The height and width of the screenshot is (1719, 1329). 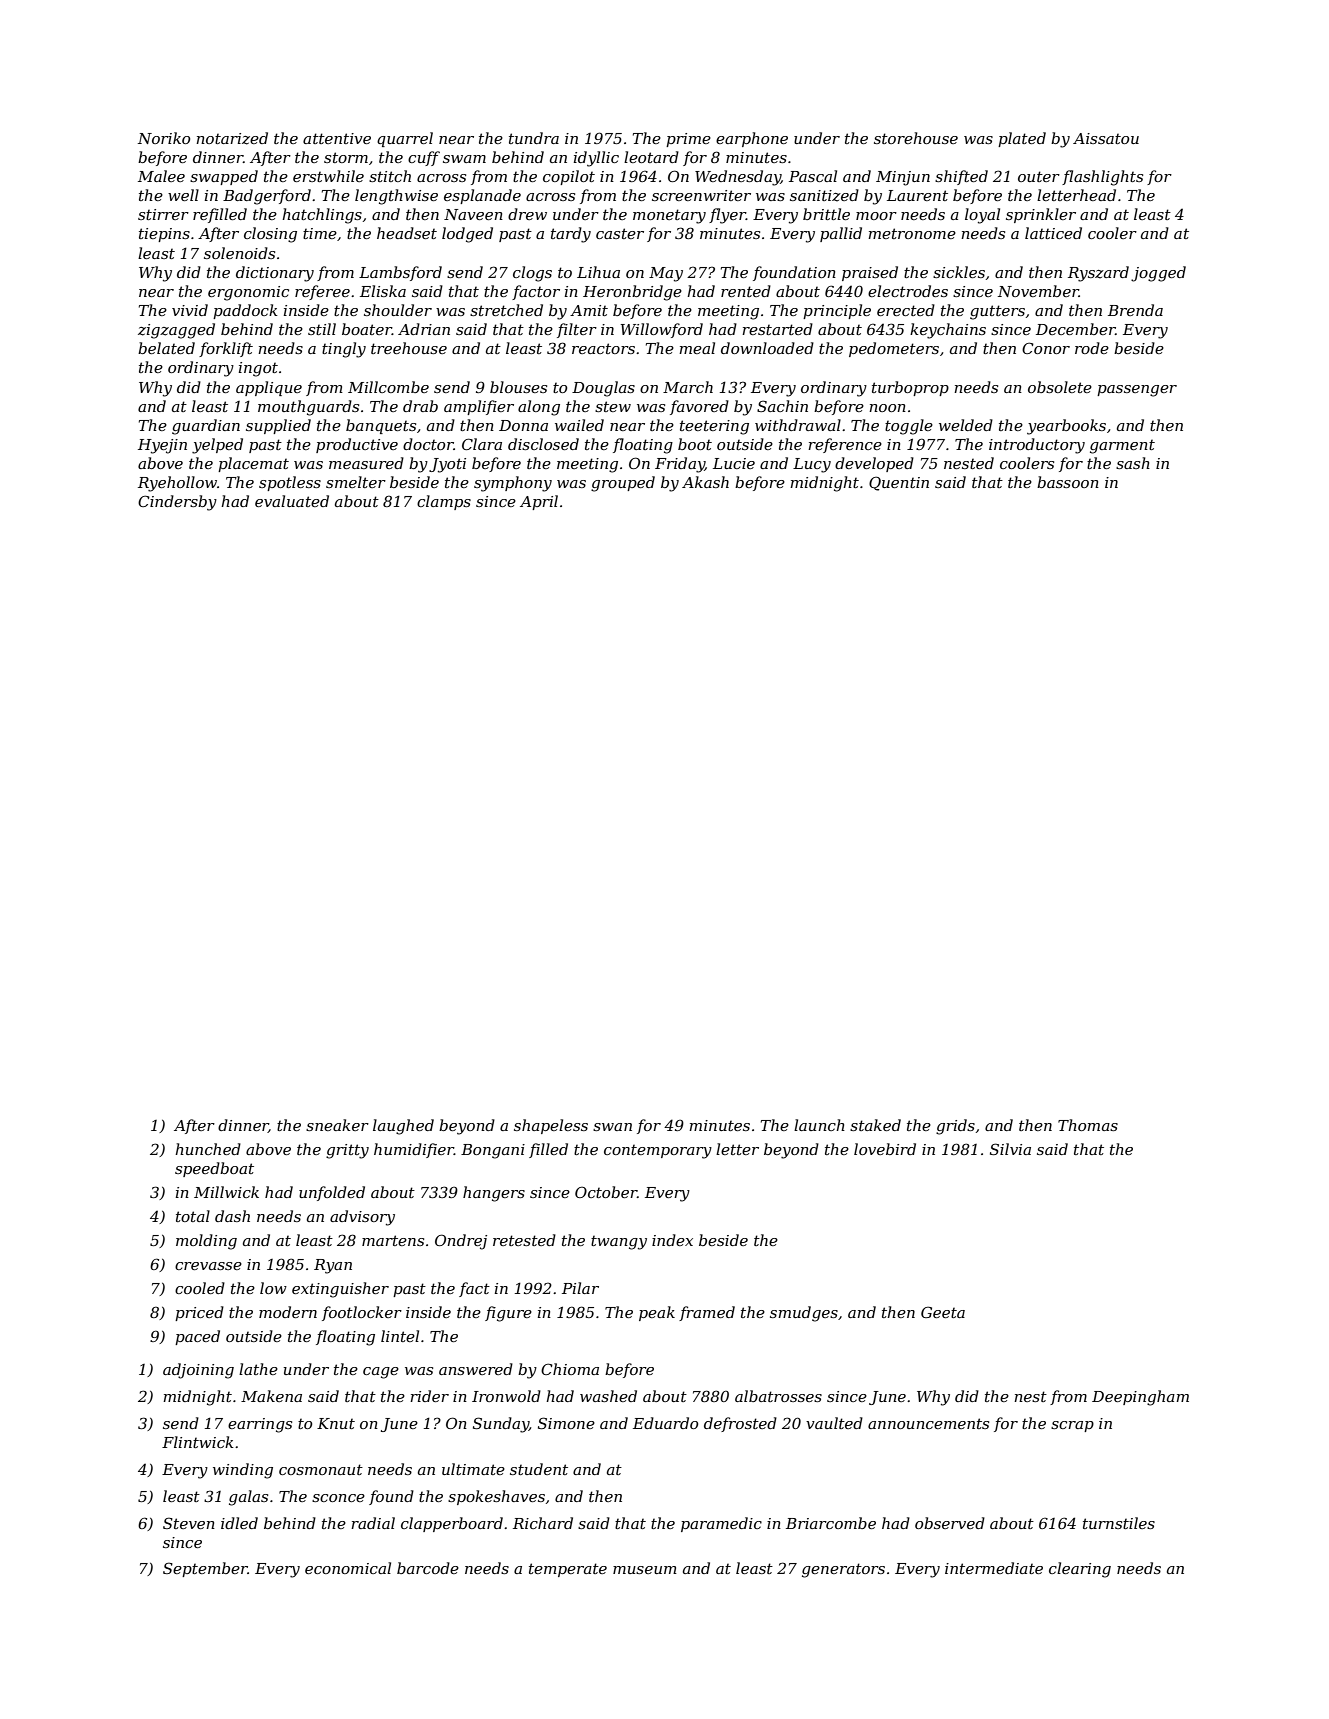 What do you see at coordinates (1068, 482) in the screenshot?
I see `bassoon` at bounding box center [1068, 482].
